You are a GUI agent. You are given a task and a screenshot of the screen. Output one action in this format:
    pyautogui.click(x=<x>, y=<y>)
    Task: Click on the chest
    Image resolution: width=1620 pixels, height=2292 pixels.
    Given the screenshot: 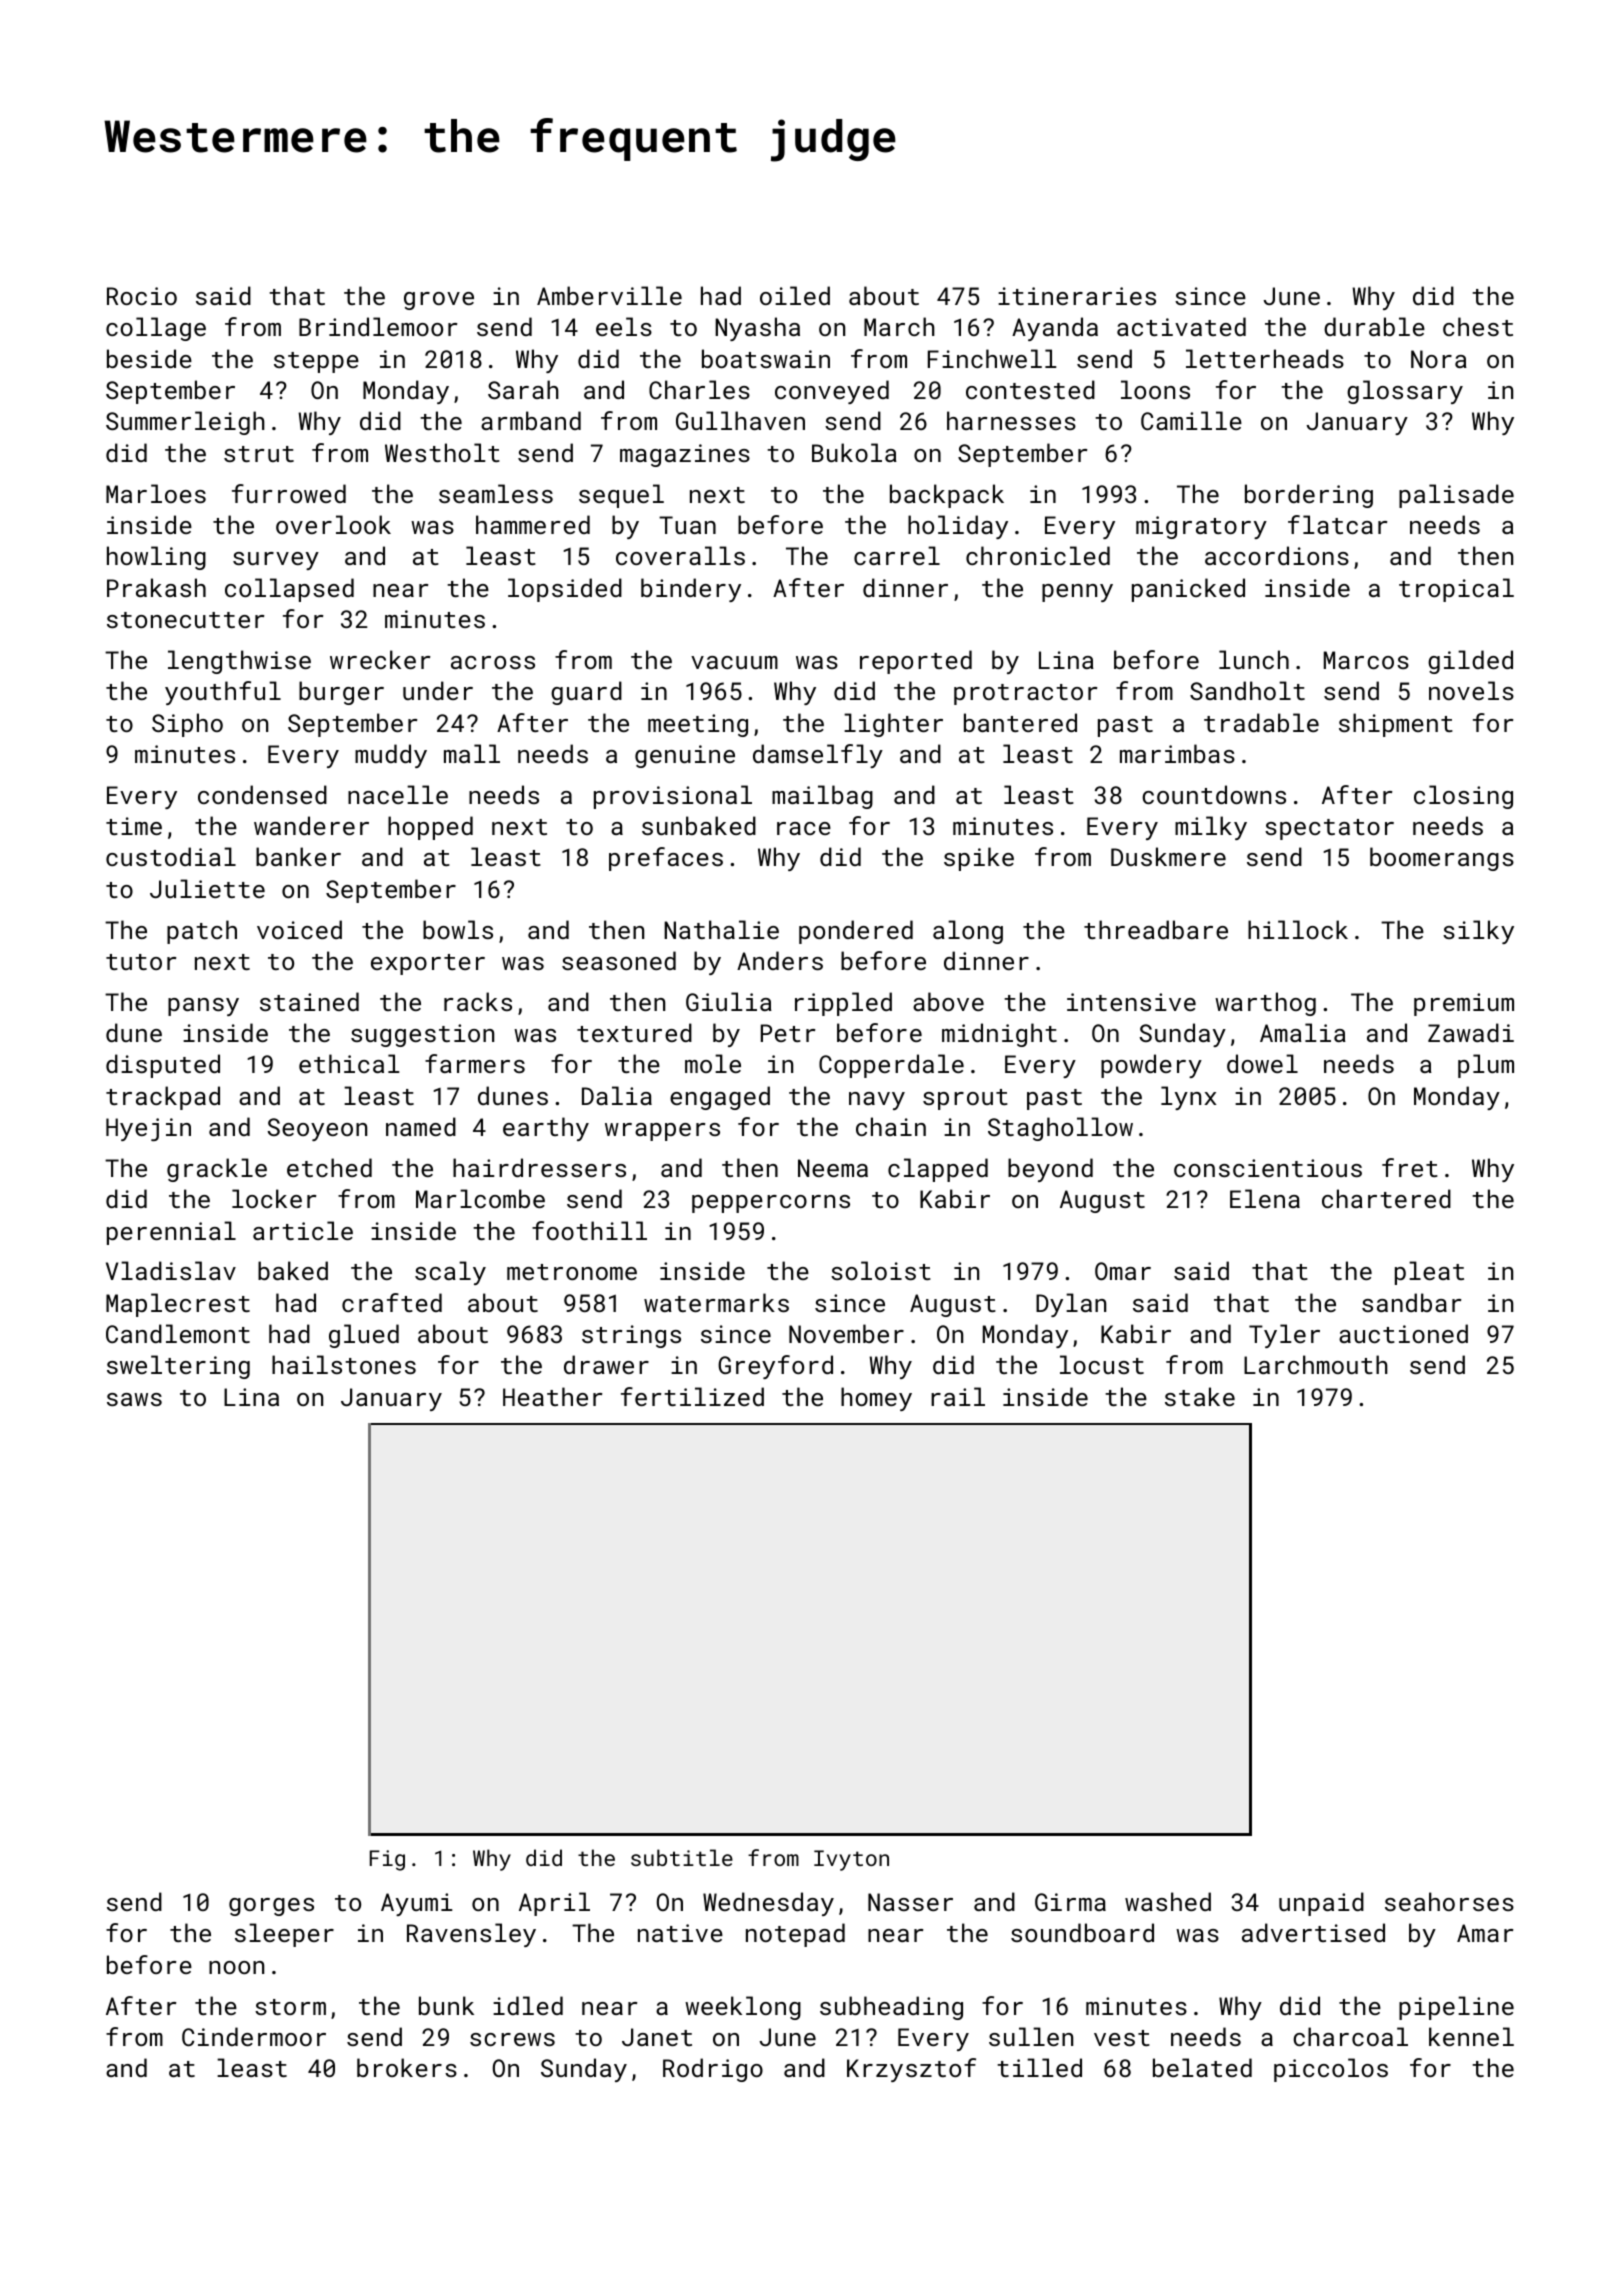 What is the action you would take?
    pyautogui.click(x=1478, y=326)
